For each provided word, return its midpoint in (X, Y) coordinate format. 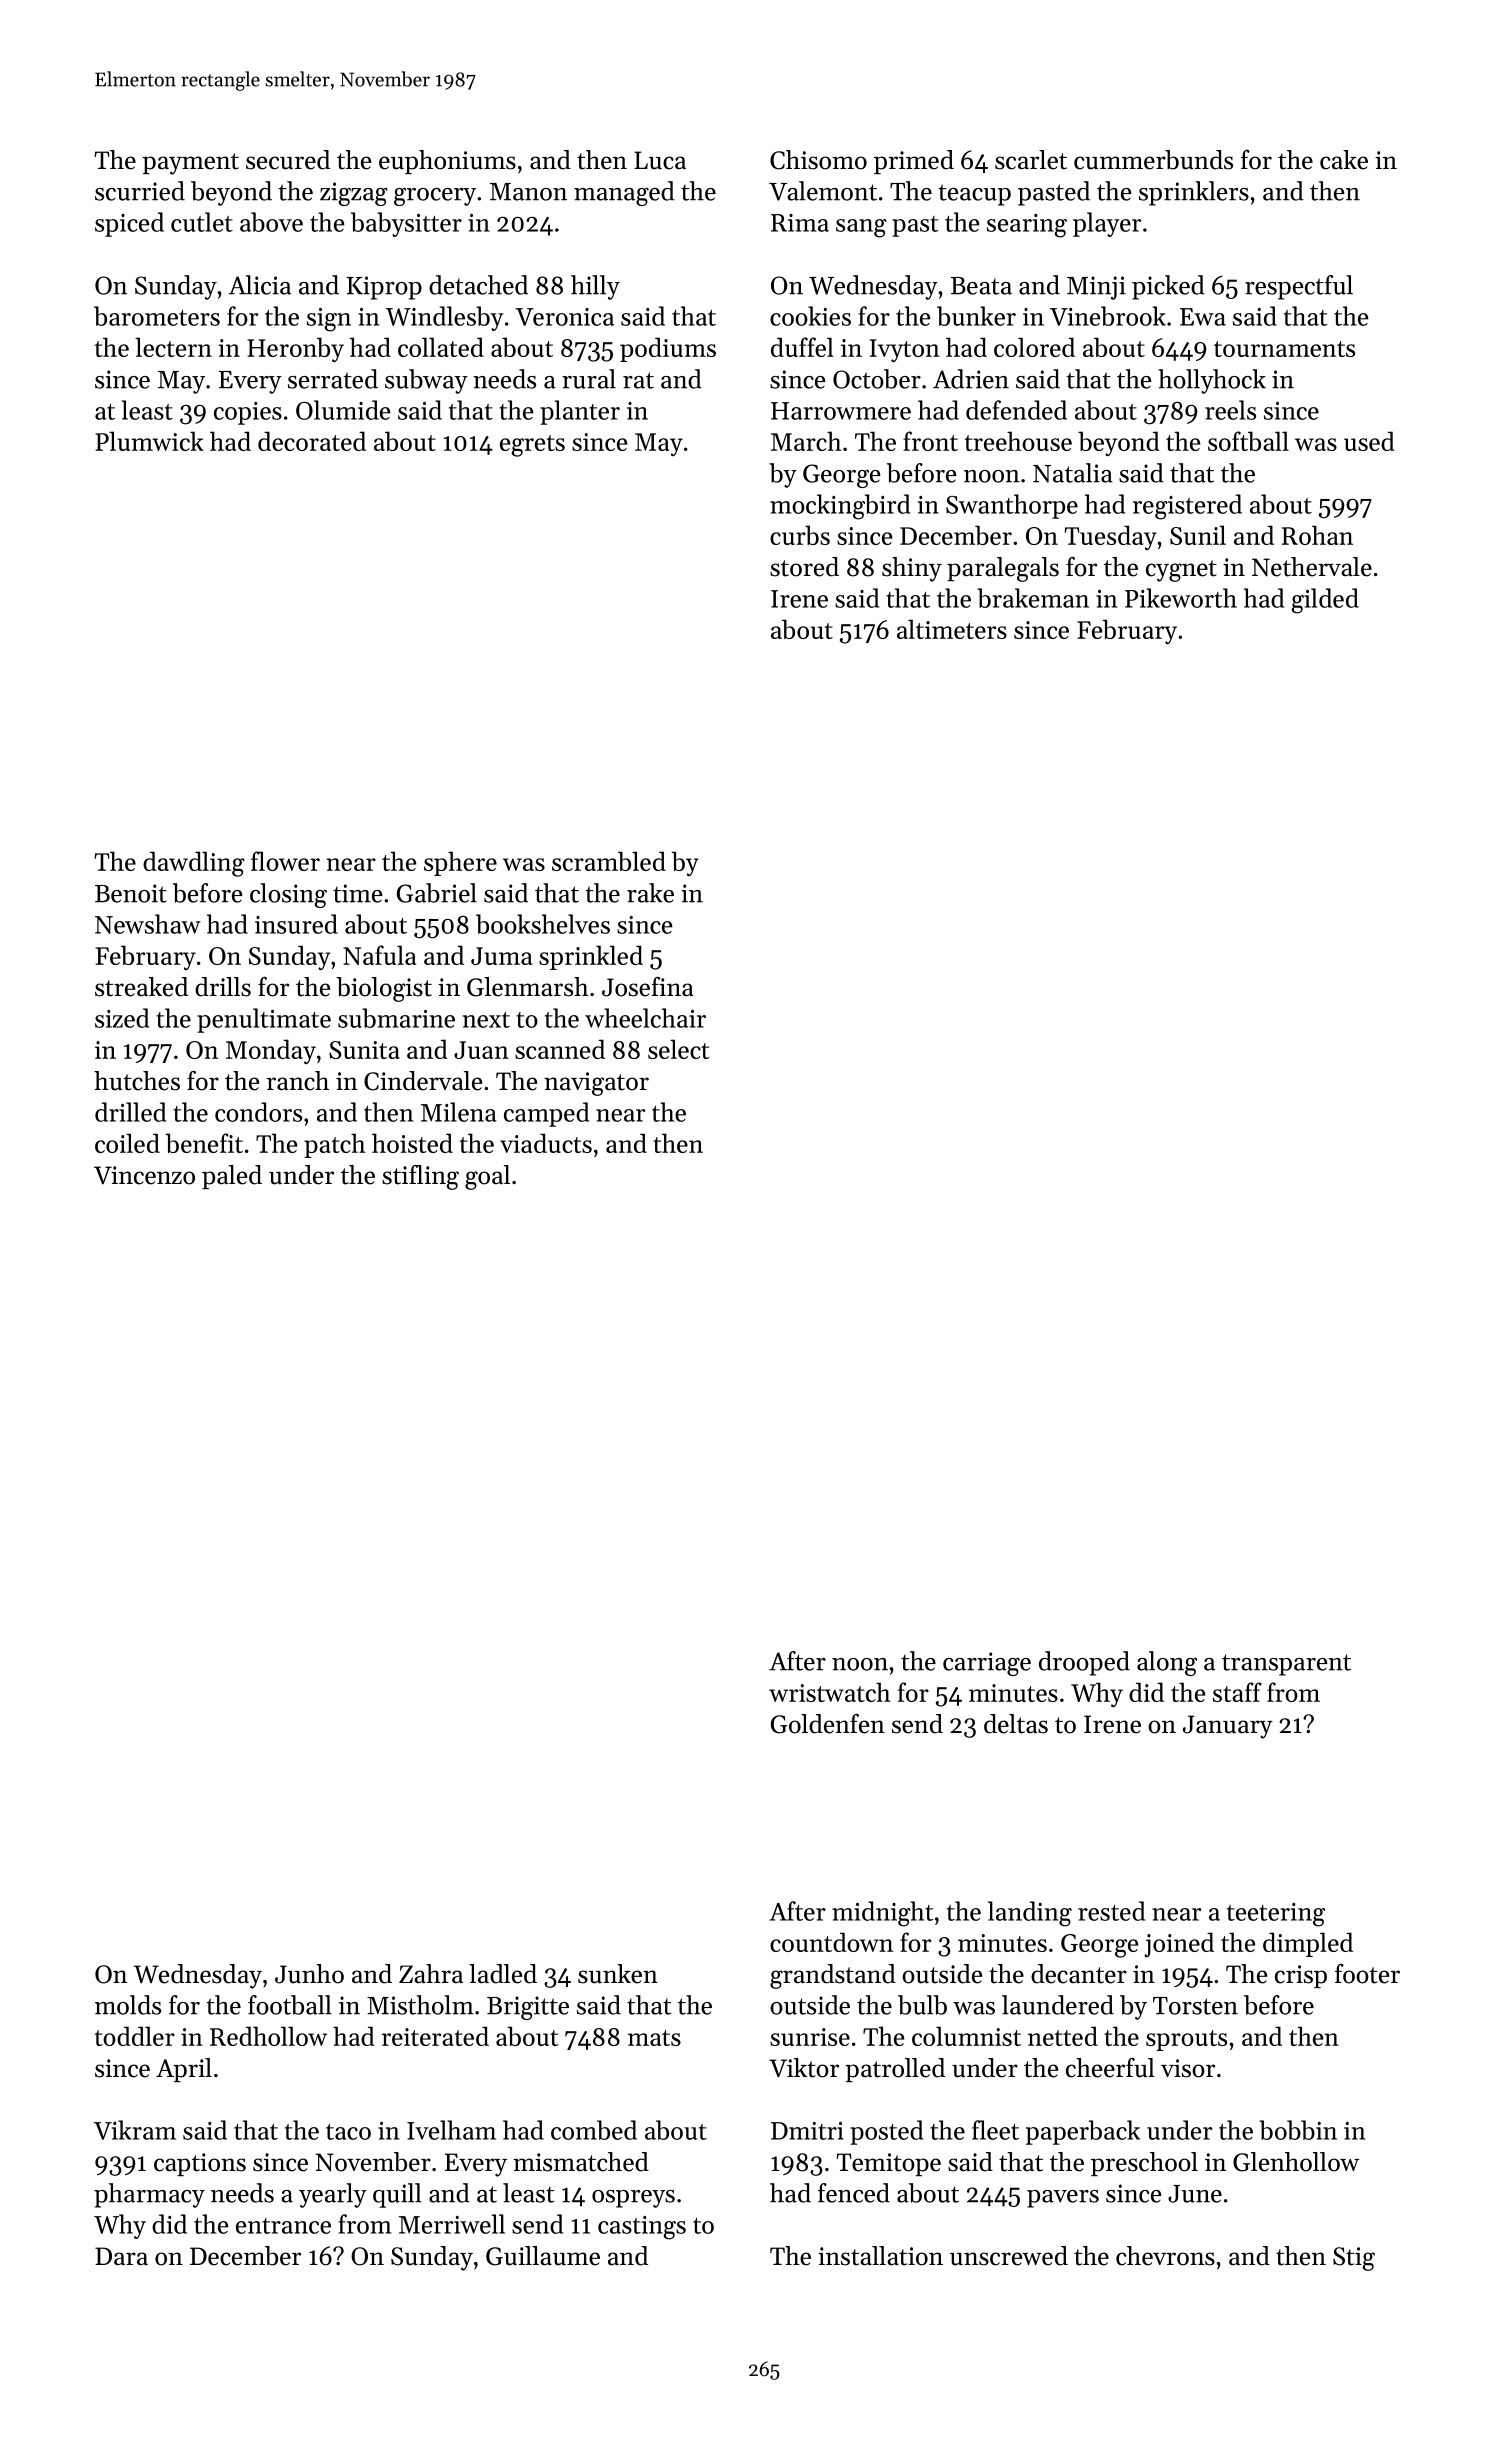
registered (1187, 507)
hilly (595, 287)
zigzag (354, 194)
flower (285, 861)
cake (1344, 160)
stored (804, 567)
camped (546, 1114)
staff (1237, 1692)
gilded (1325, 601)
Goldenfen (828, 1724)
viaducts (546, 1143)
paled (232, 1177)
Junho (309, 1974)
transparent (1286, 1665)
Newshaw (148, 924)
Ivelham (451, 2130)
